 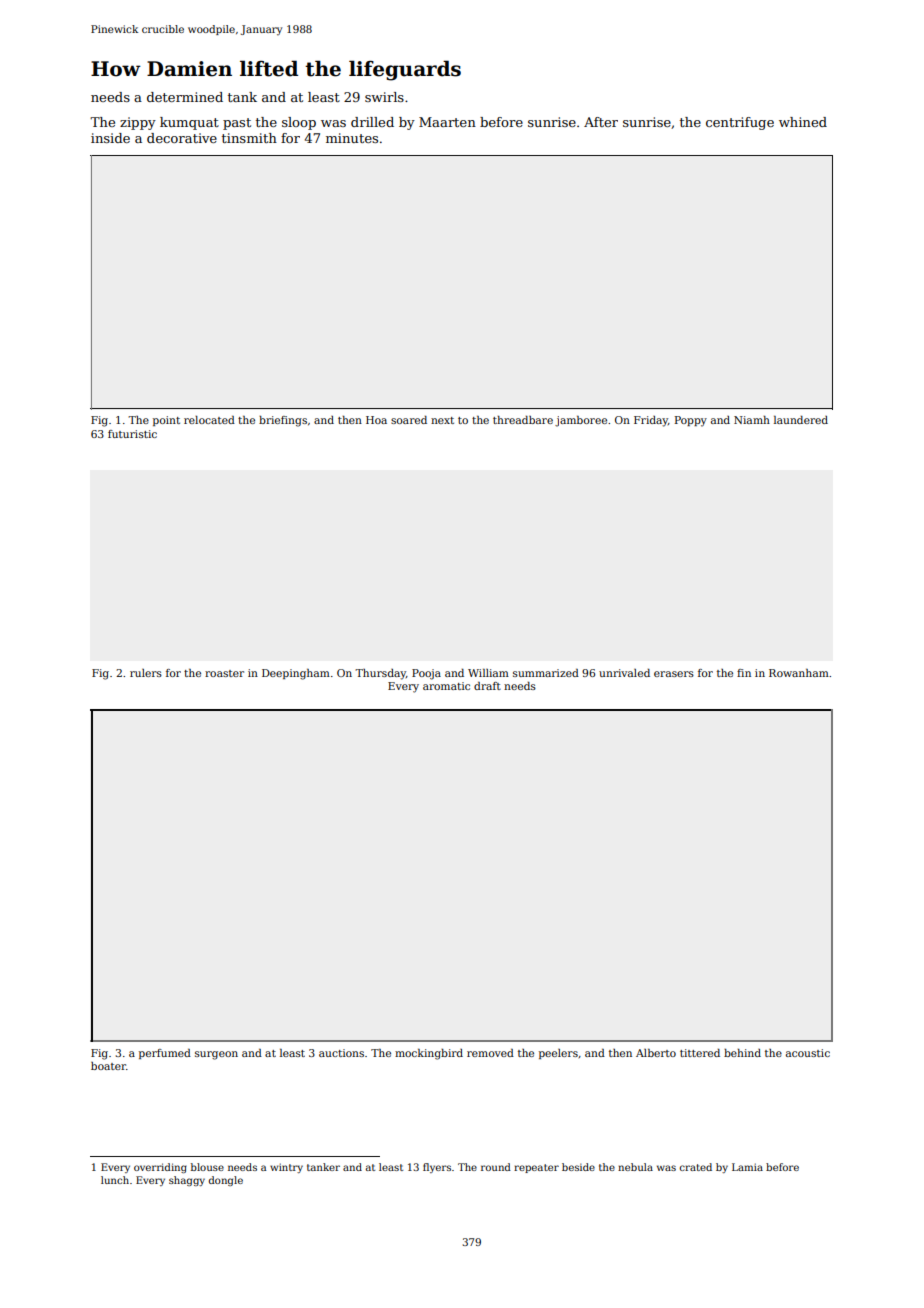 I want to click on threadbare, so click(x=523, y=420).
